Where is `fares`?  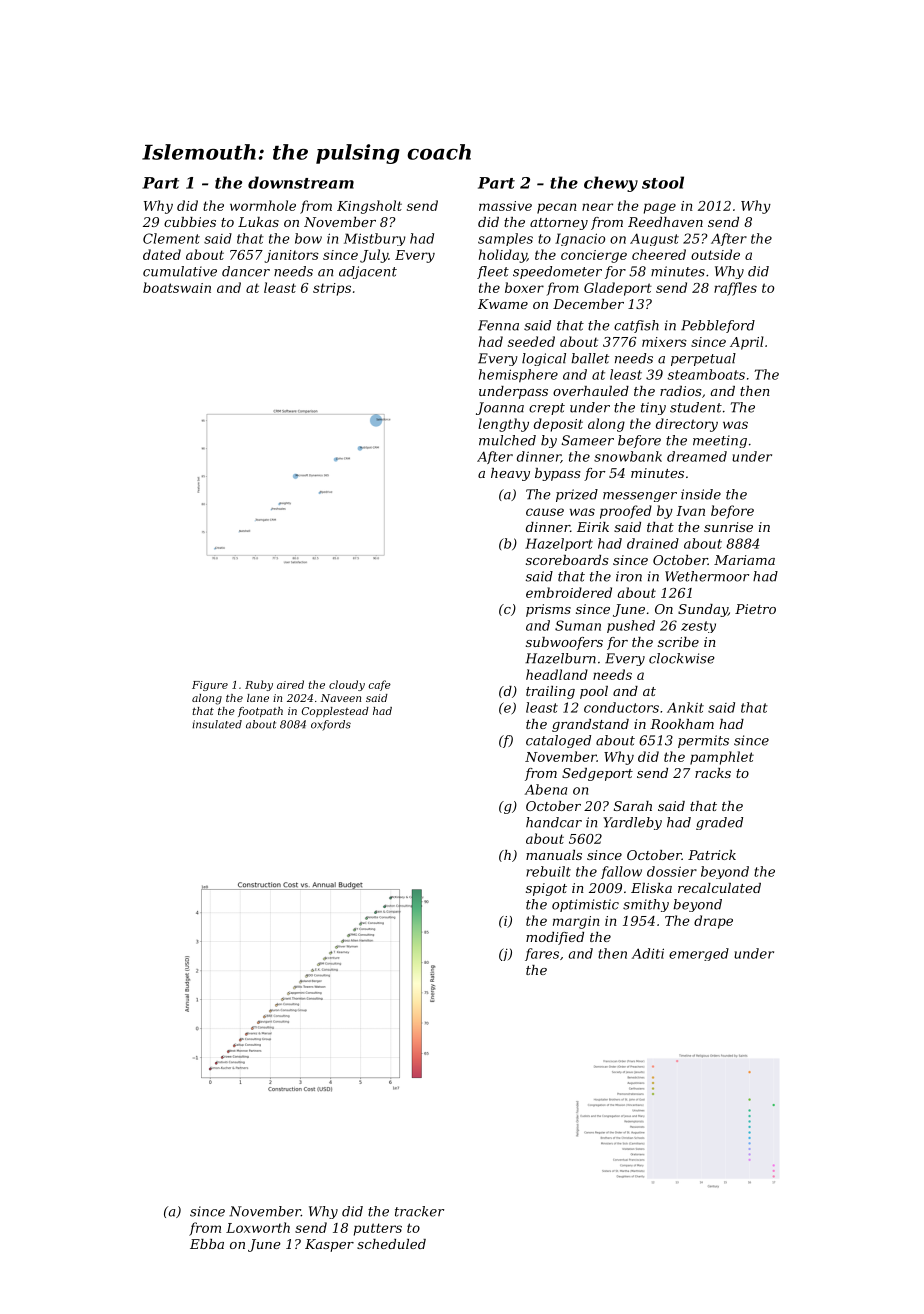
fares is located at coordinates (542, 954).
